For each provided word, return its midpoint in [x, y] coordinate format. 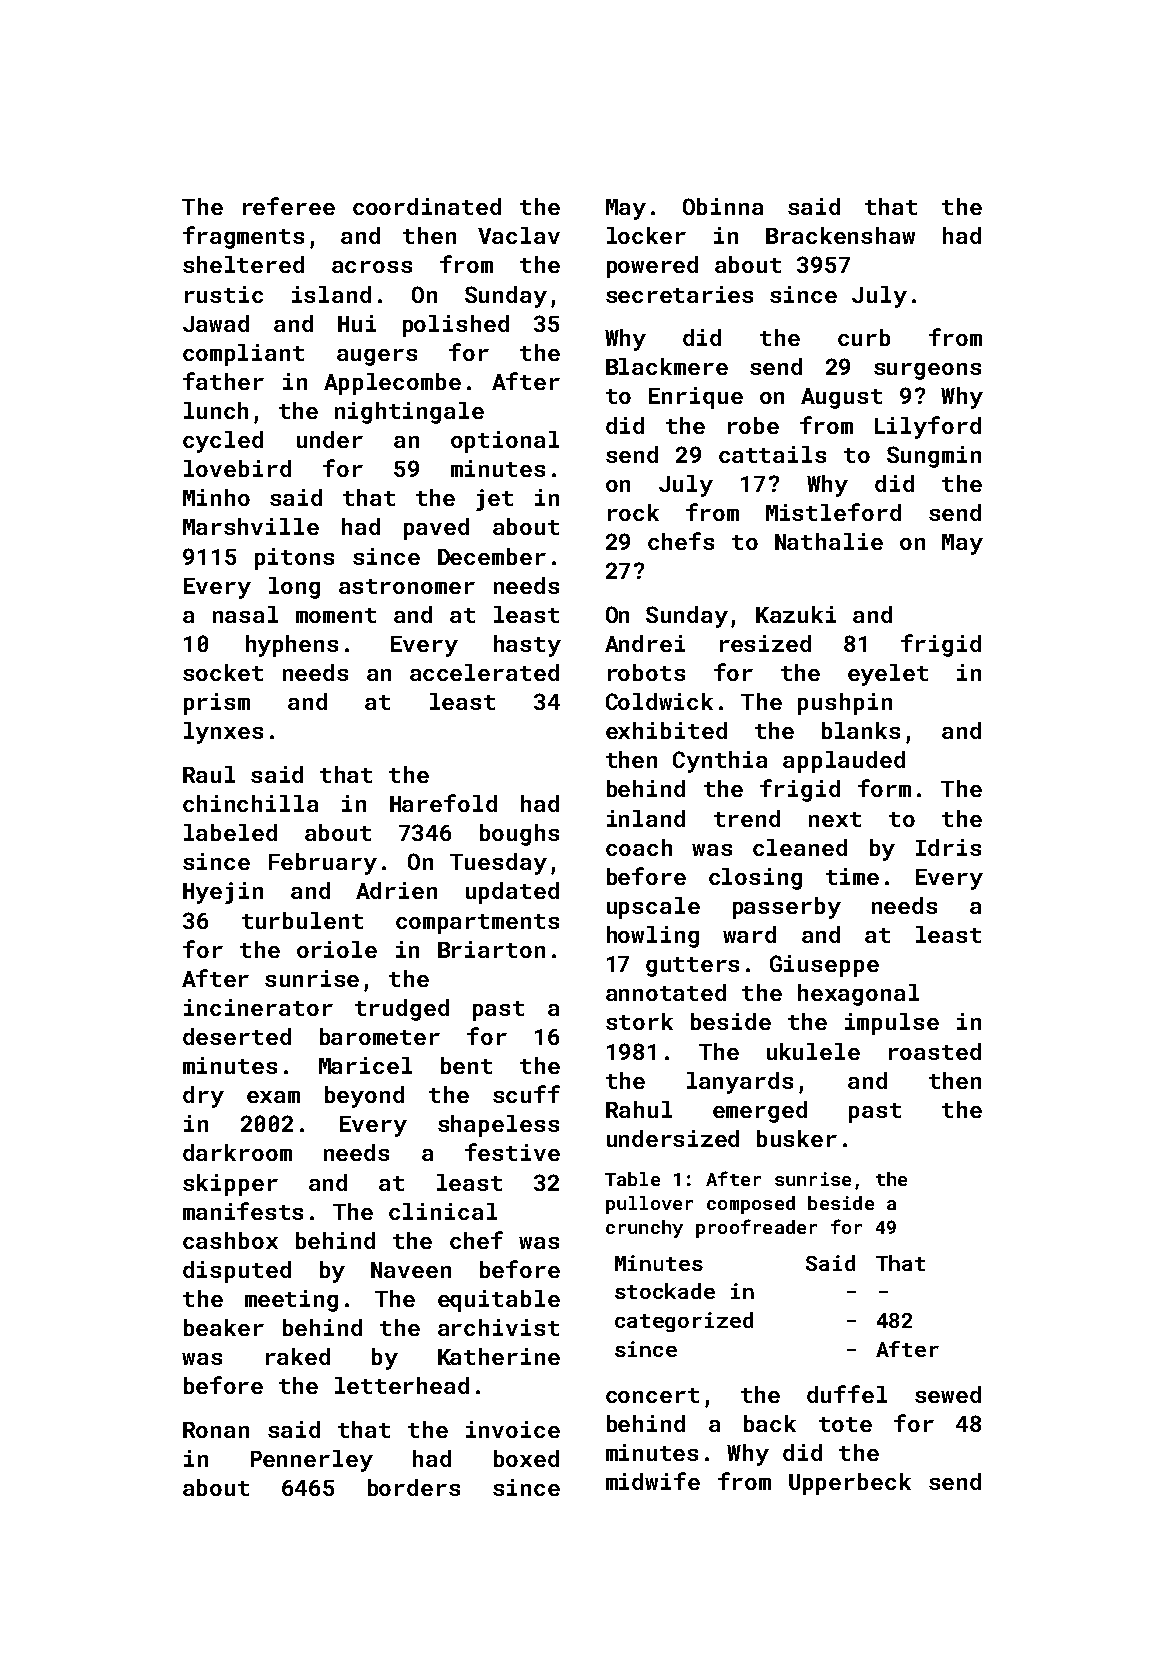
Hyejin [223, 893]
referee [289, 206]
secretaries [679, 294]
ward [749, 934]
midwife [653, 1481]
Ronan [216, 1430]
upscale [653, 908]
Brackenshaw [840, 235]
